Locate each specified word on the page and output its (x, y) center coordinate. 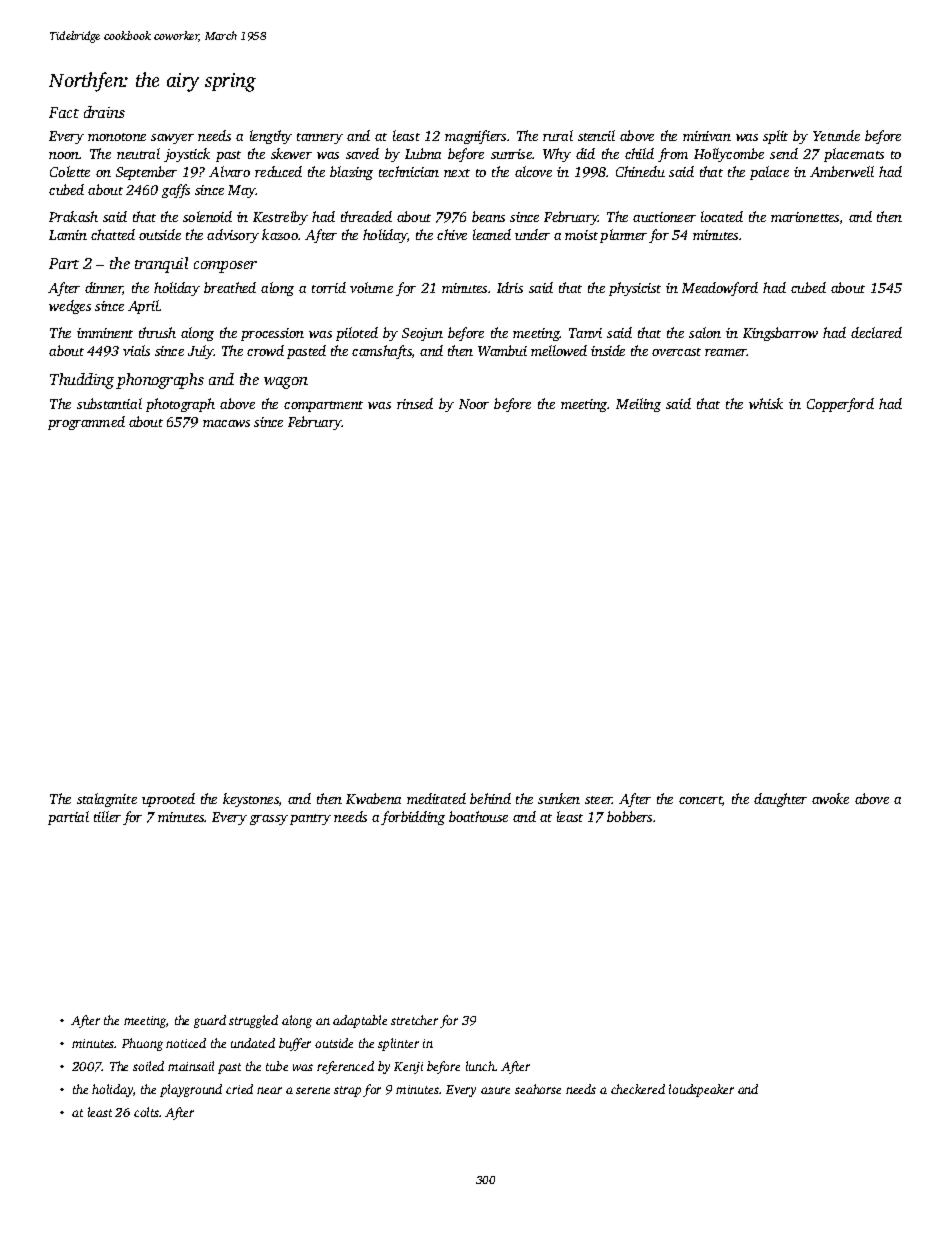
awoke (830, 798)
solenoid (207, 216)
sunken (559, 798)
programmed (86, 423)
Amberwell (842, 171)
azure (495, 1090)
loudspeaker (701, 1090)
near (269, 1090)
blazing (351, 173)
